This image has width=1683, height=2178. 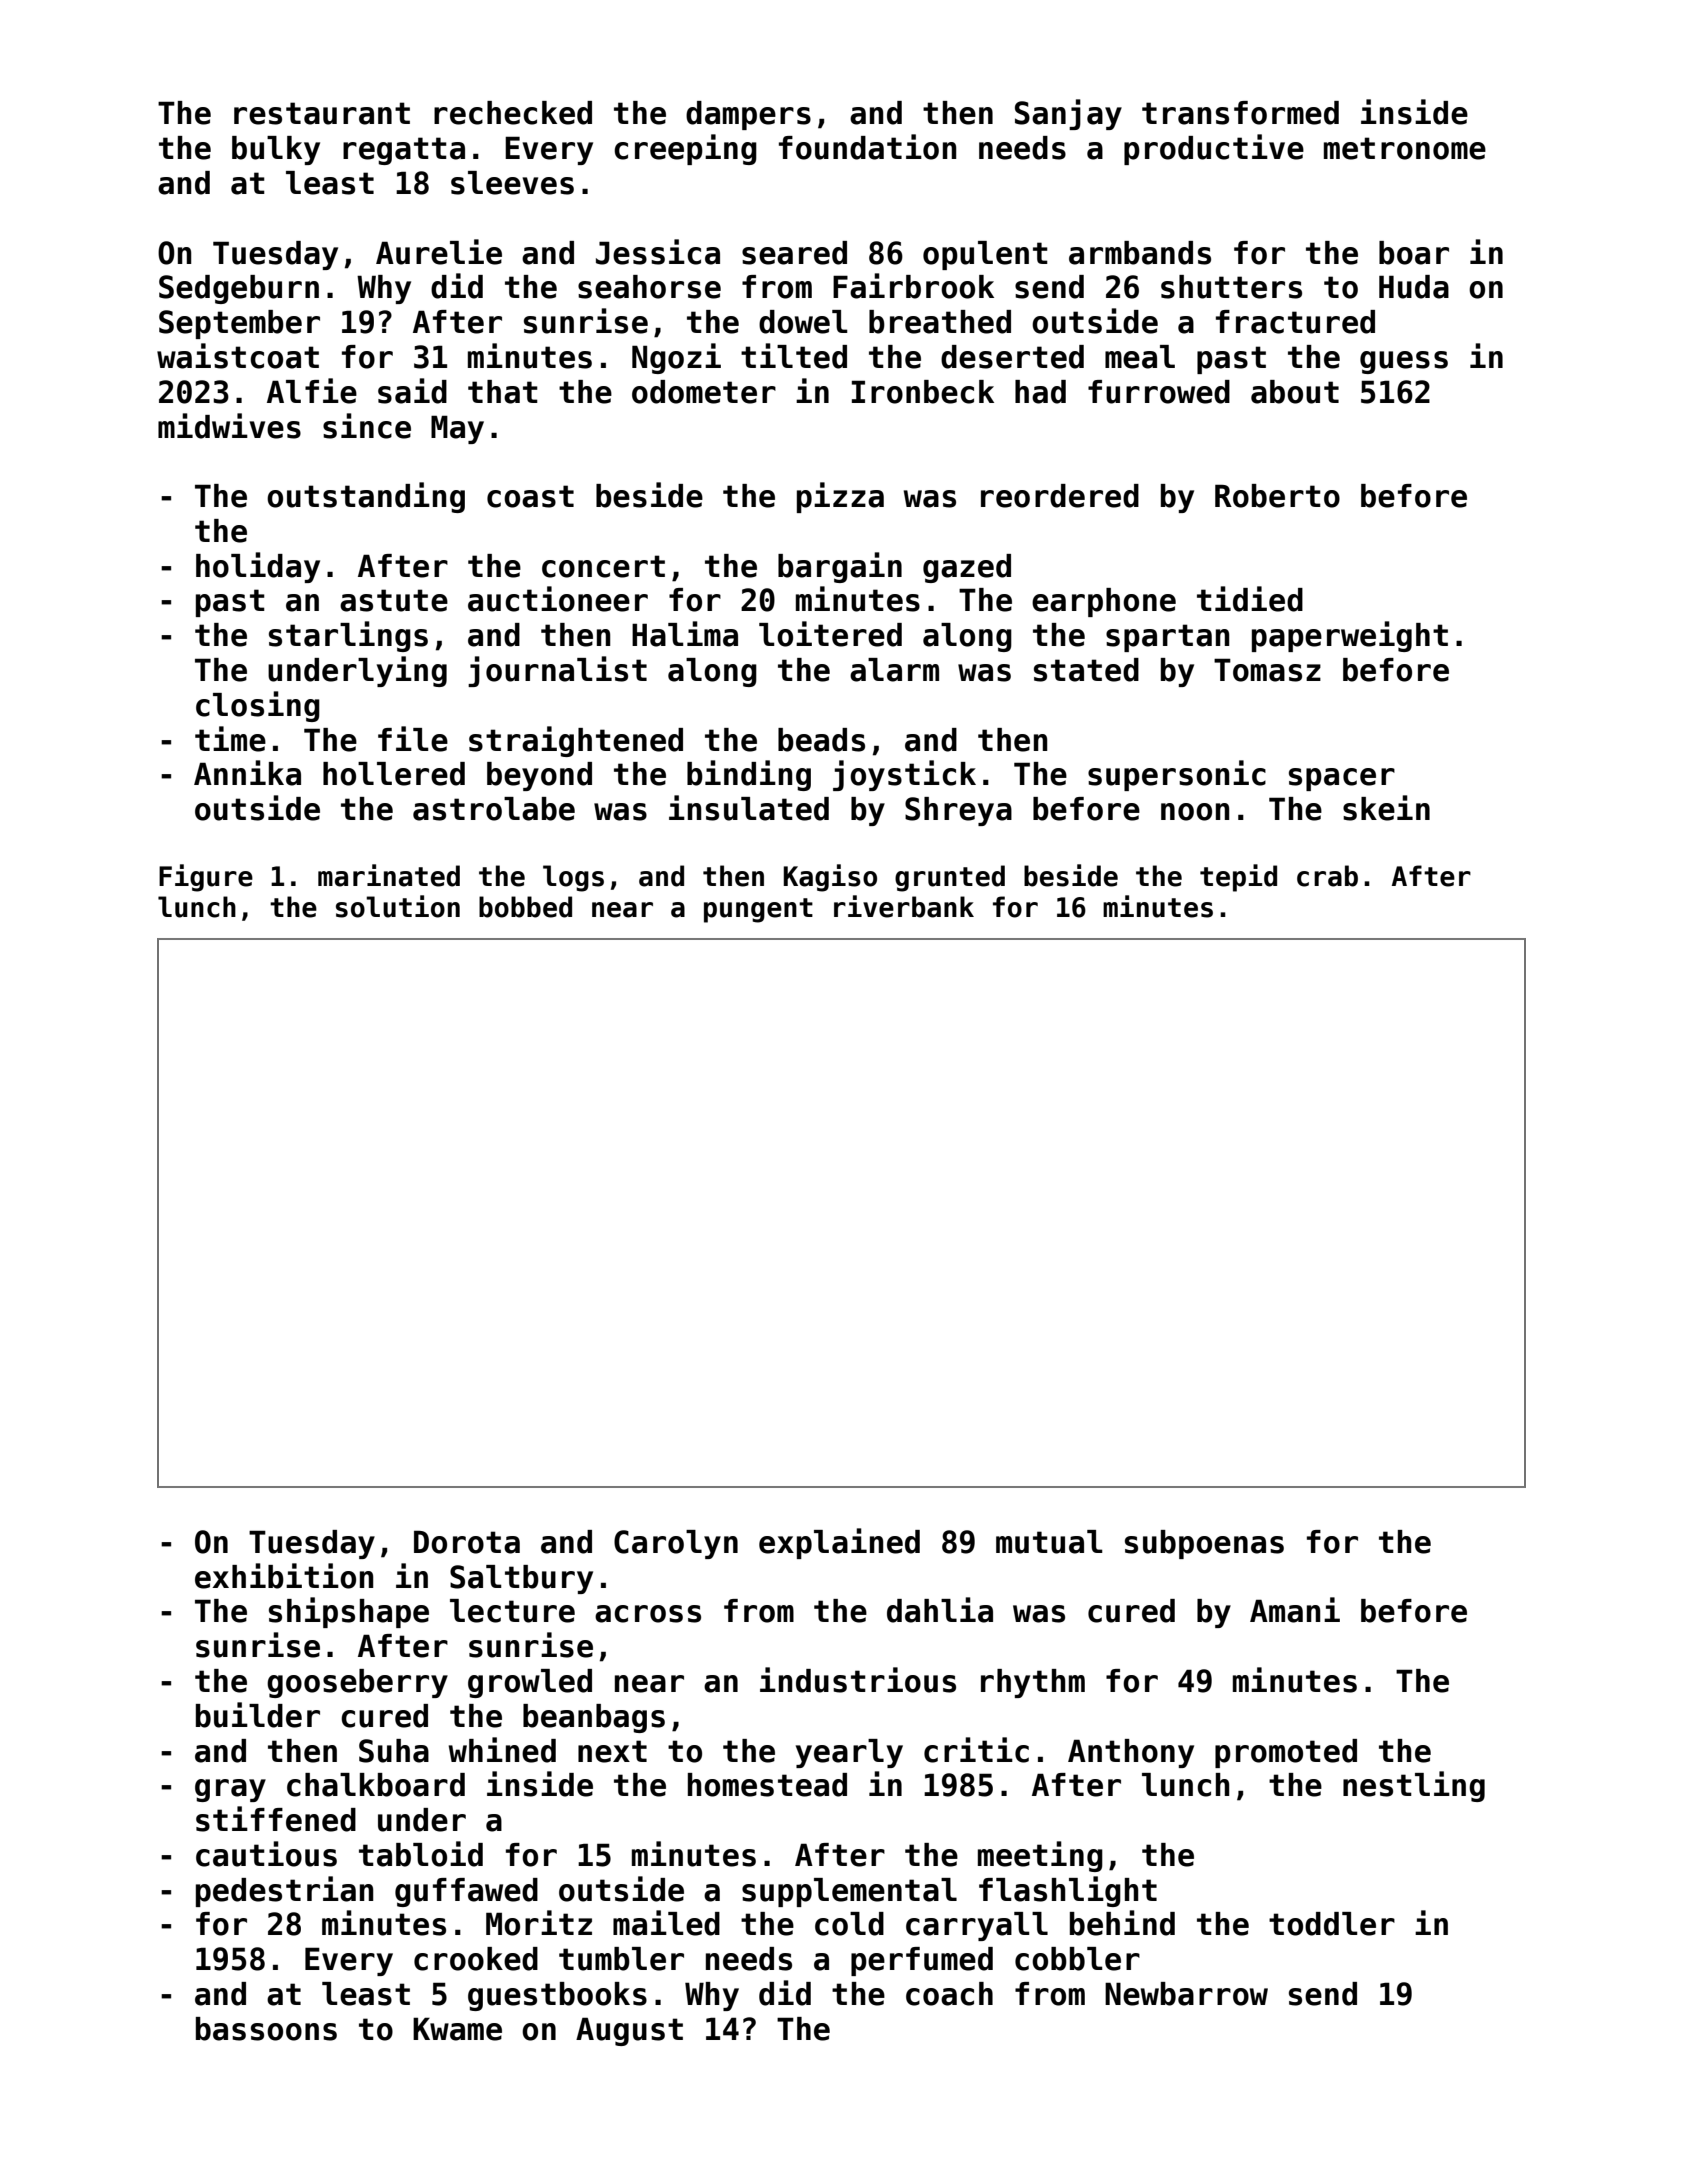 What do you see at coordinates (830, 878) in the image?
I see `Kagiso` at bounding box center [830, 878].
